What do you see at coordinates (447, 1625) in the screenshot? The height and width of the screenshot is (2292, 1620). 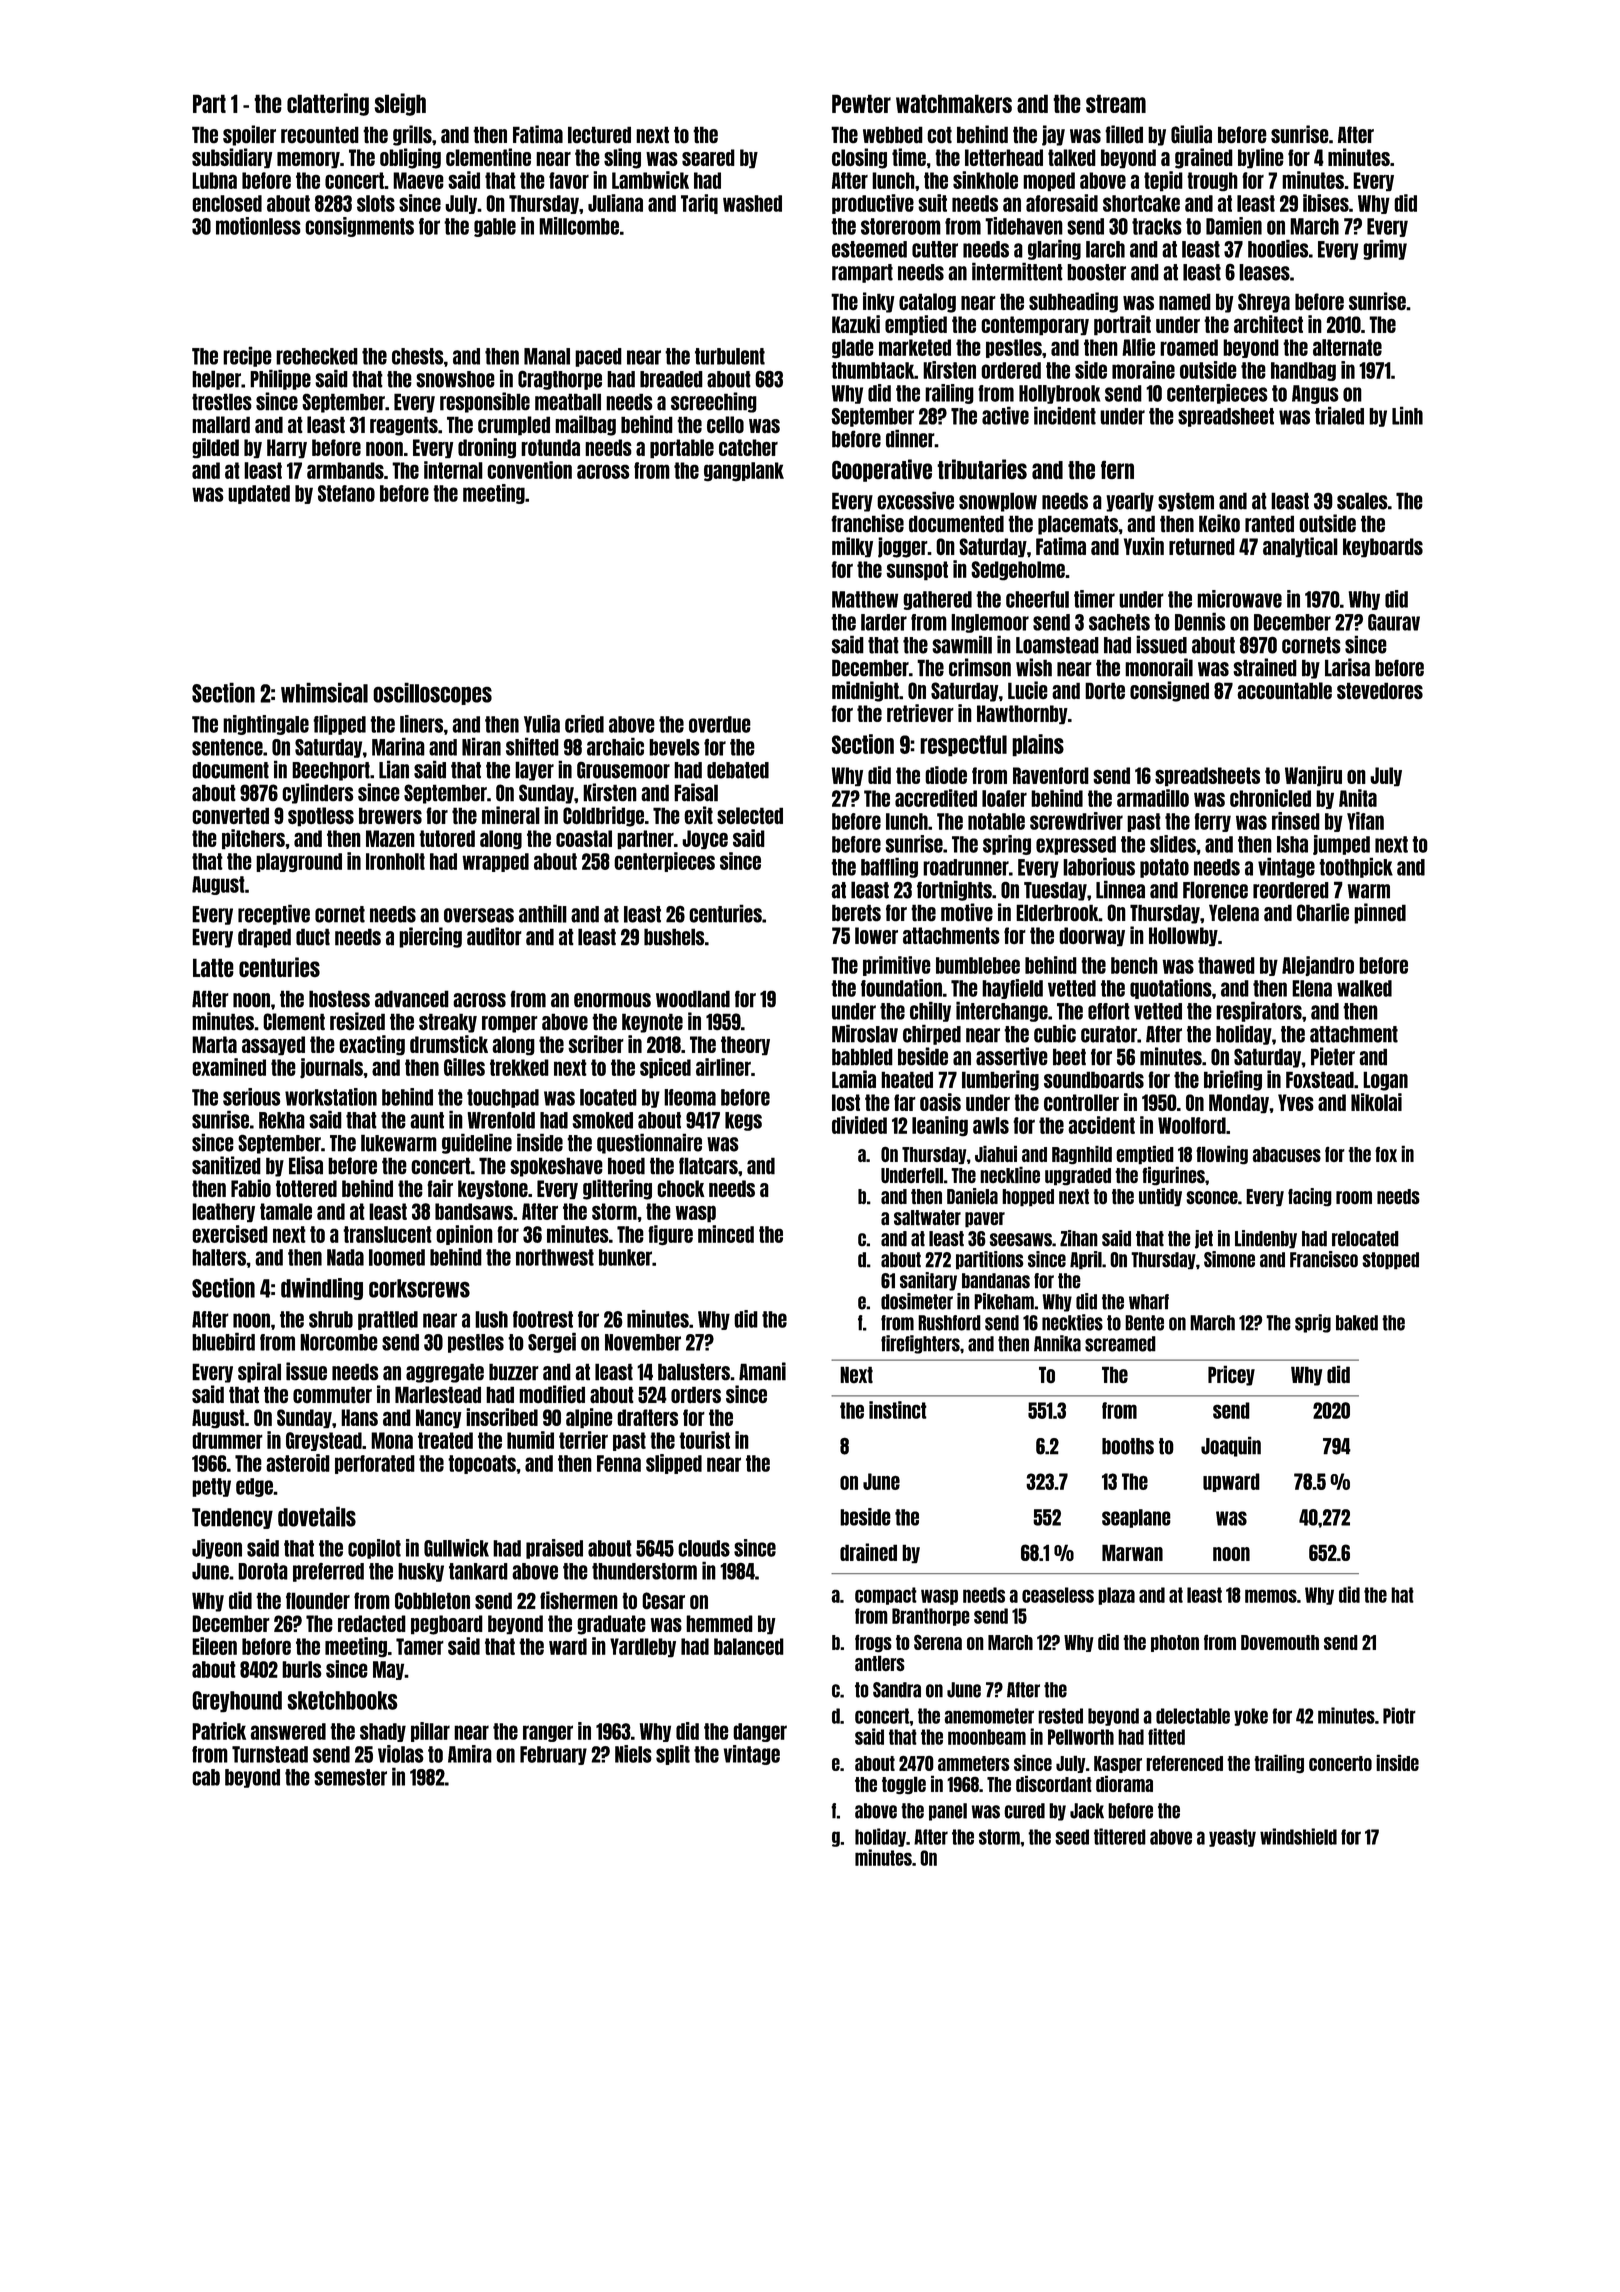 I see `pegboard` at bounding box center [447, 1625].
